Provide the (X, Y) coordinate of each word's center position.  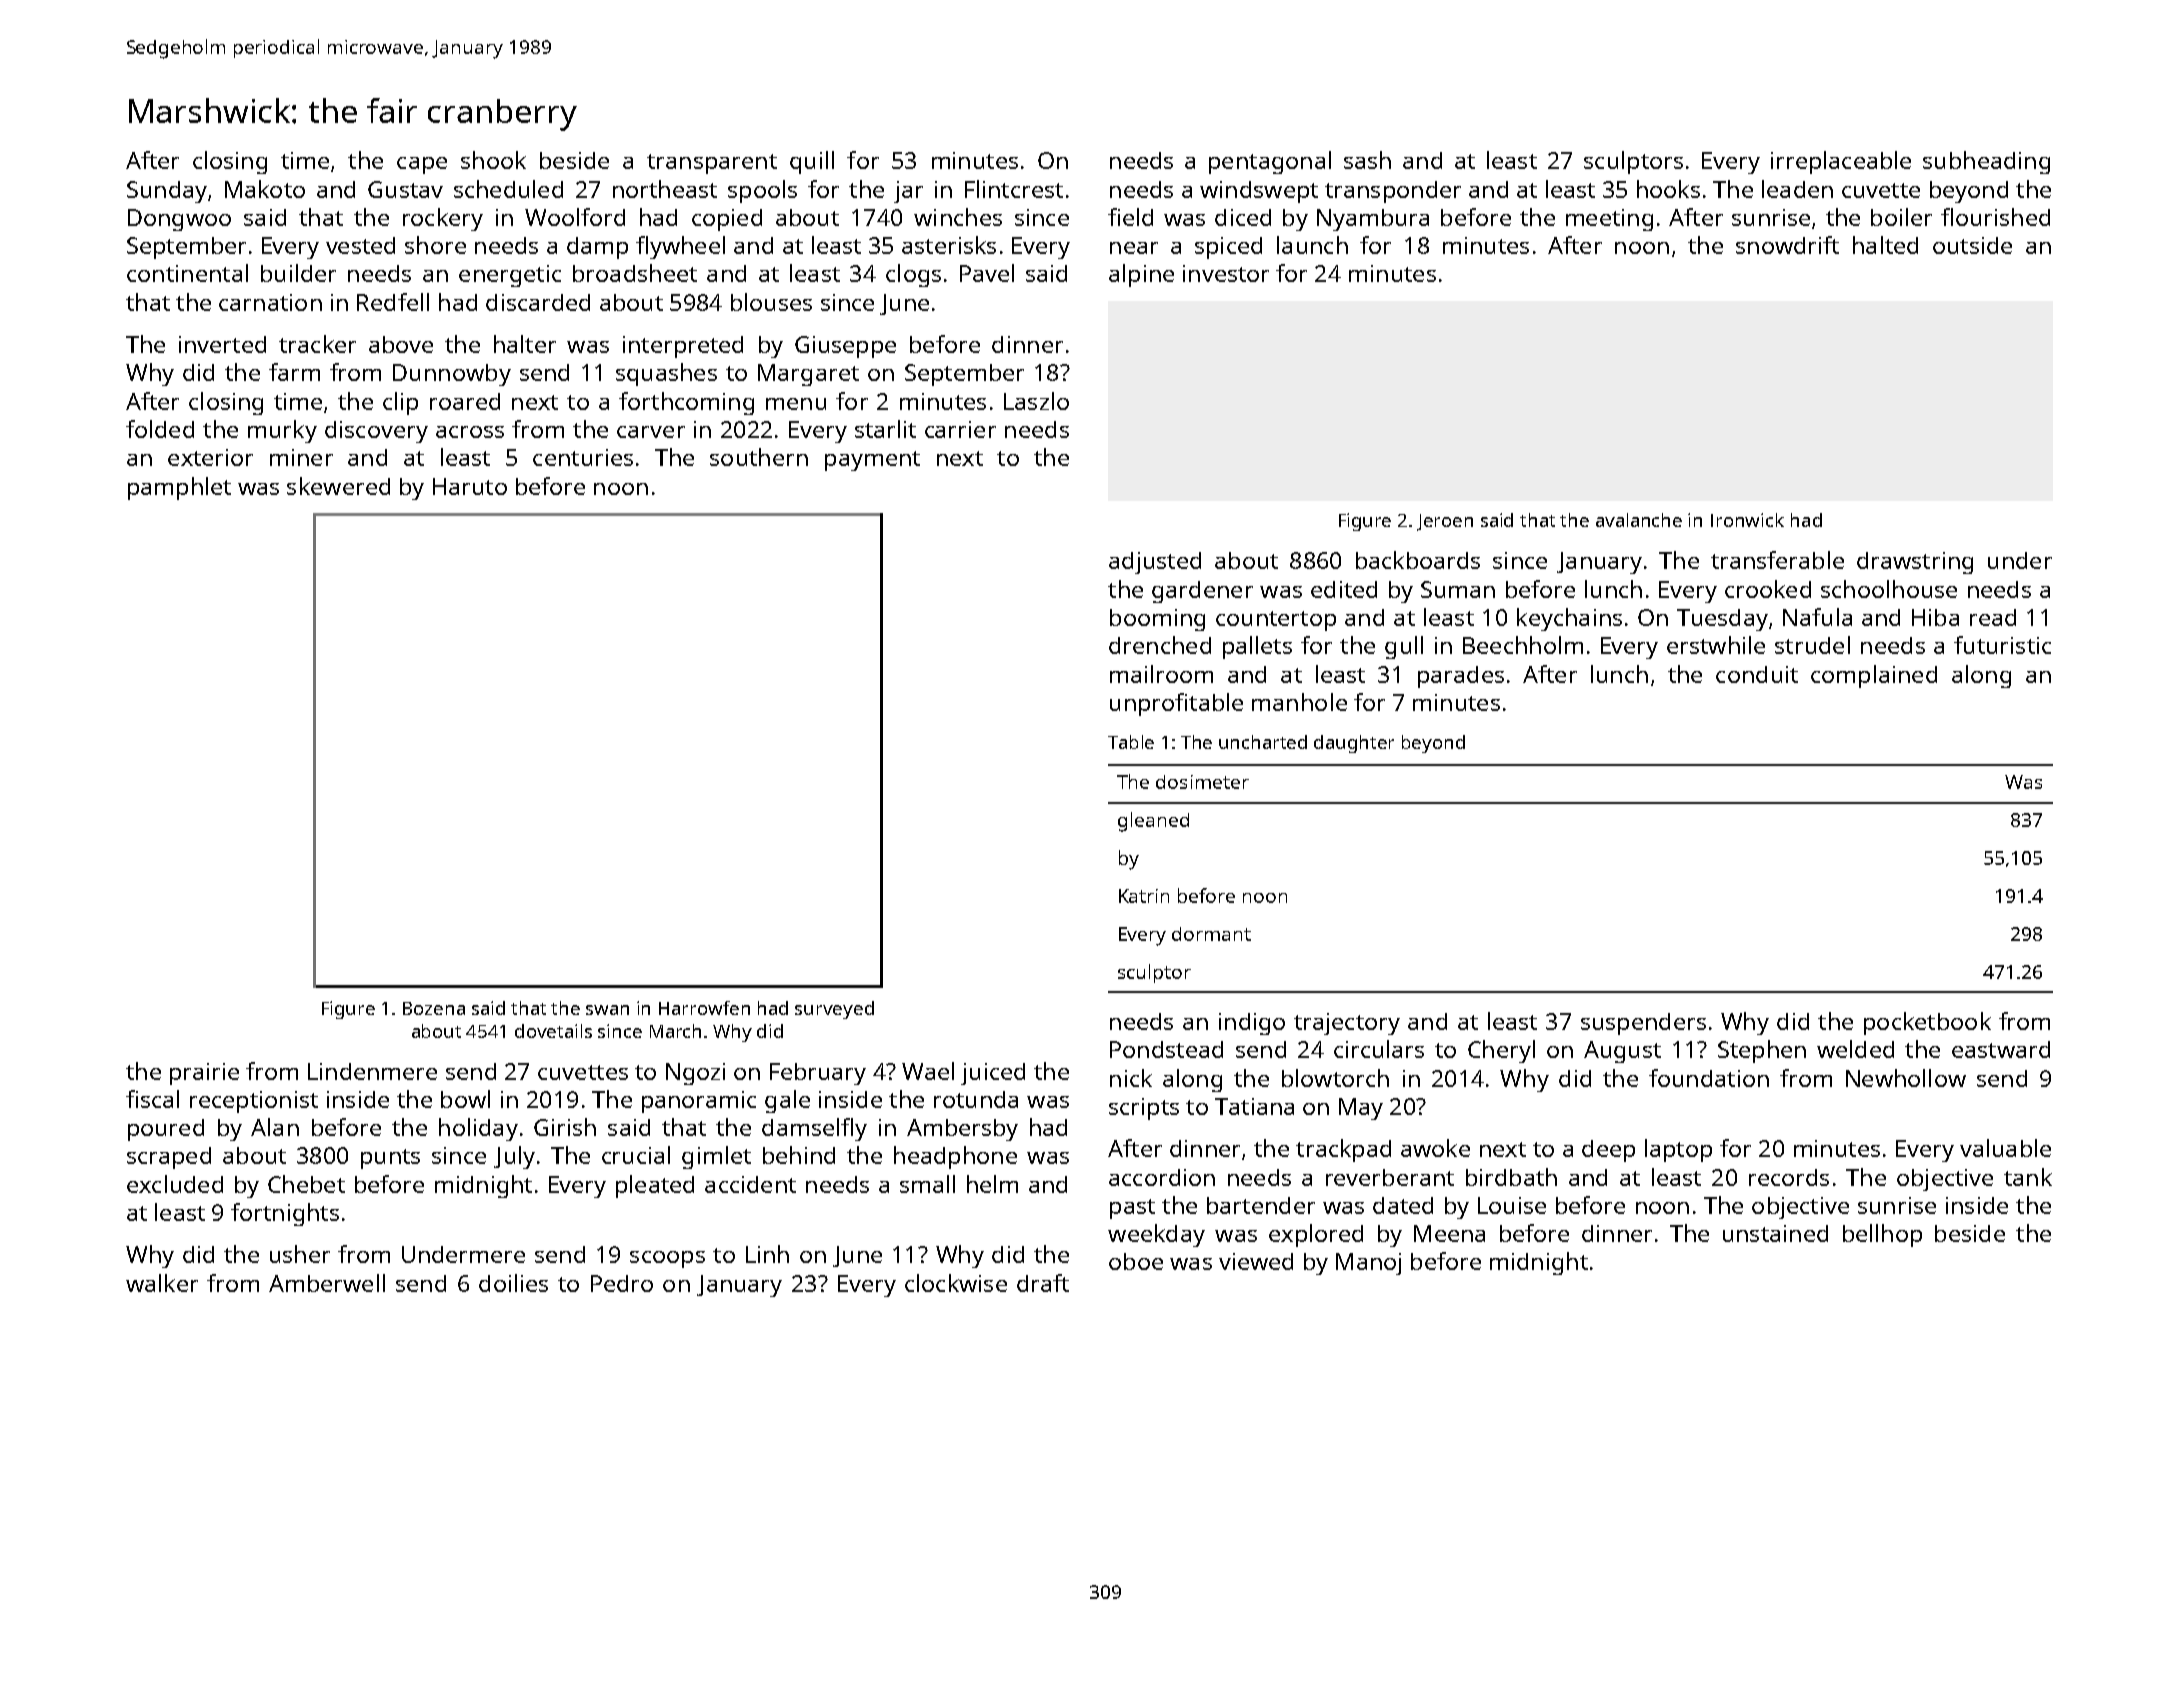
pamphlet (179, 488)
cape (422, 165)
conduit (1757, 674)
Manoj (1368, 1264)
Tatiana (1254, 1106)
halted (1885, 245)
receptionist (254, 1102)
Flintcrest (1014, 189)
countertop (1276, 621)
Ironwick (1747, 520)
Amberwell (327, 1283)
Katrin (1144, 896)
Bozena (434, 1008)
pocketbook (1927, 1023)
